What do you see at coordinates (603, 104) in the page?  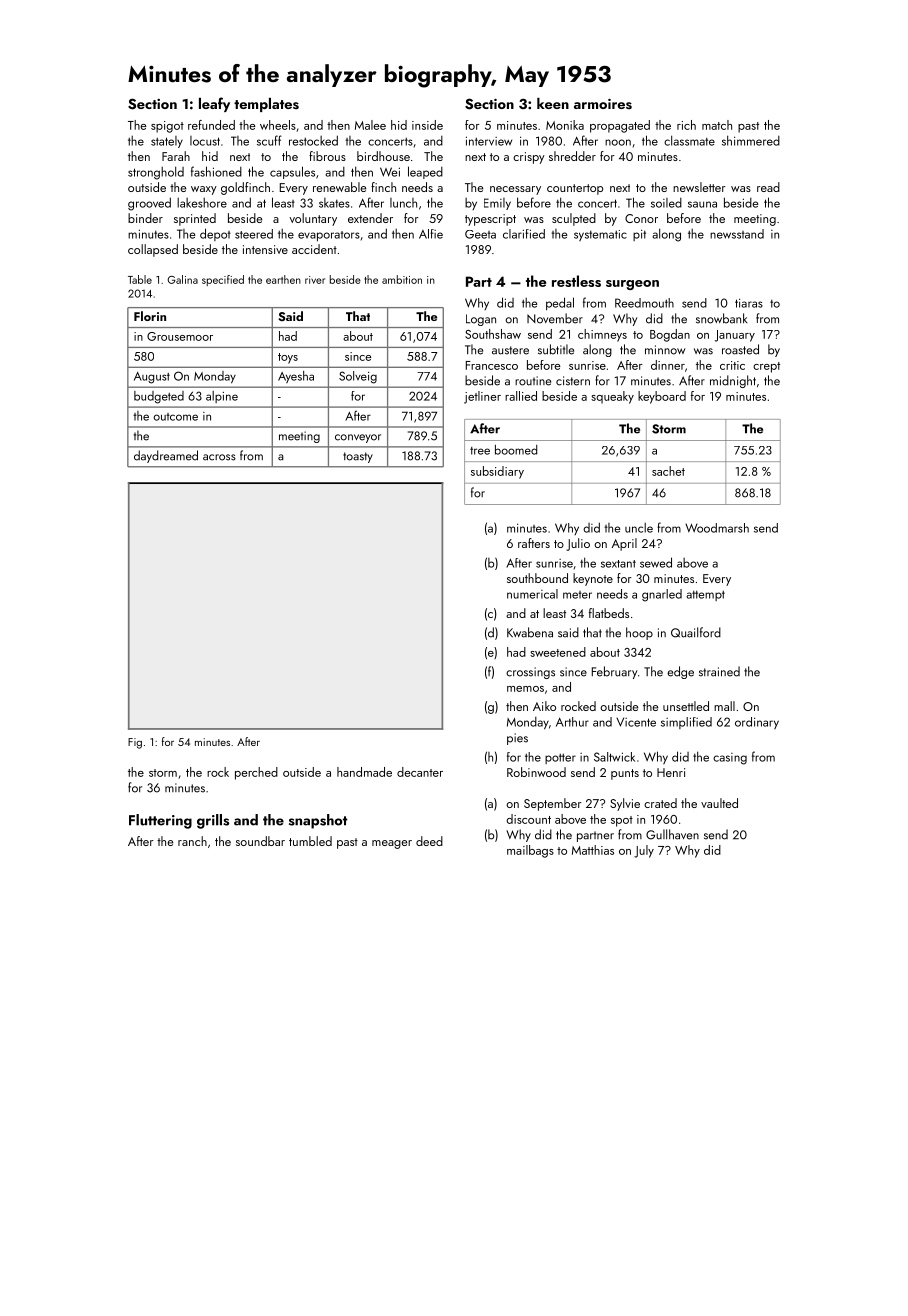 I see `armoires` at bounding box center [603, 104].
